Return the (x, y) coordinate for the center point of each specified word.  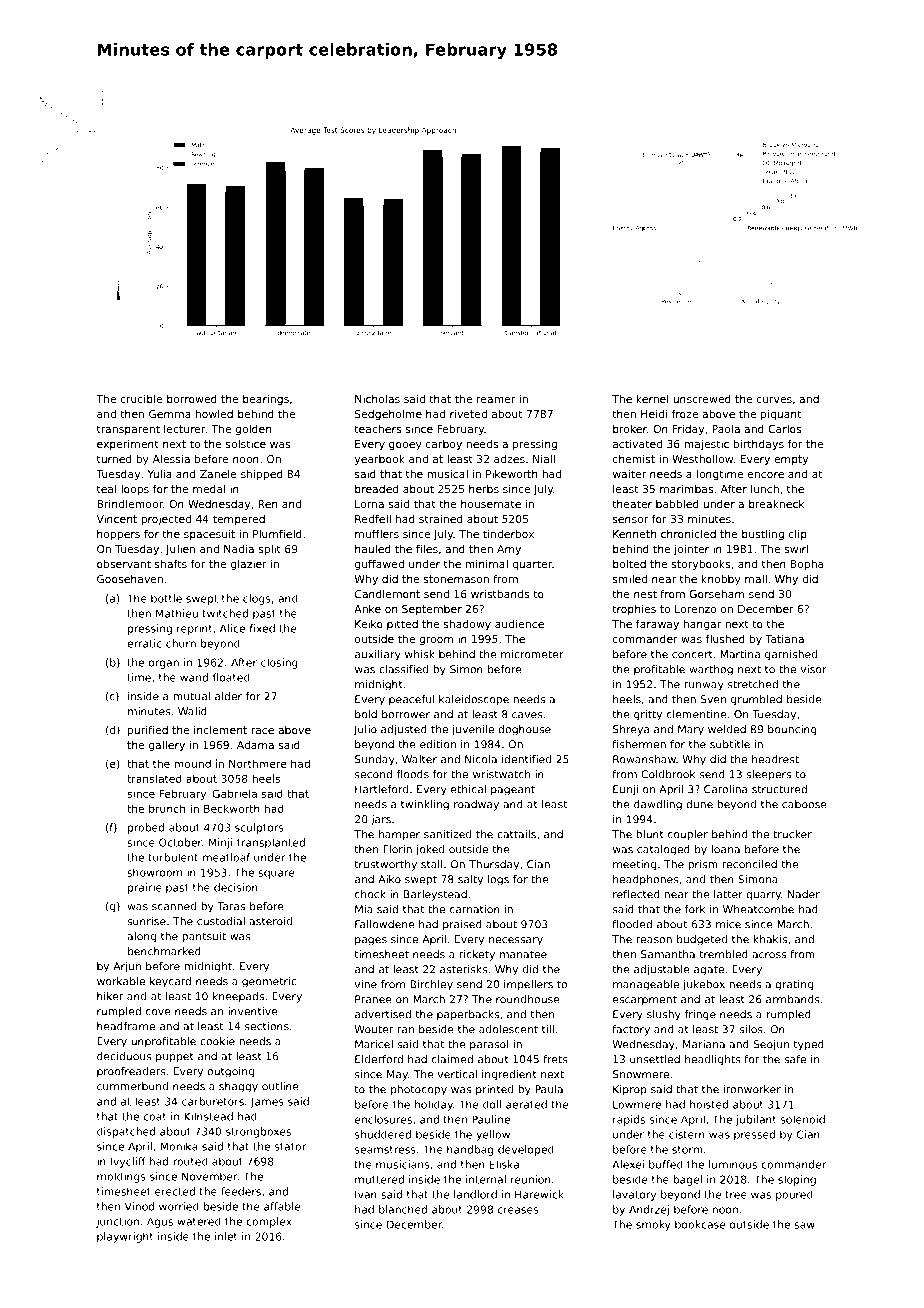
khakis (770, 939)
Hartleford (381, 789)
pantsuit (204, 937)
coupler (688, 835)
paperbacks (468, 1015)
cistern (687, 1134)
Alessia (171, 458)
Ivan (366, 1194)
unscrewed (702, 399)
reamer (496, 400)
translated (154, 778)
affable (282, 1206)
